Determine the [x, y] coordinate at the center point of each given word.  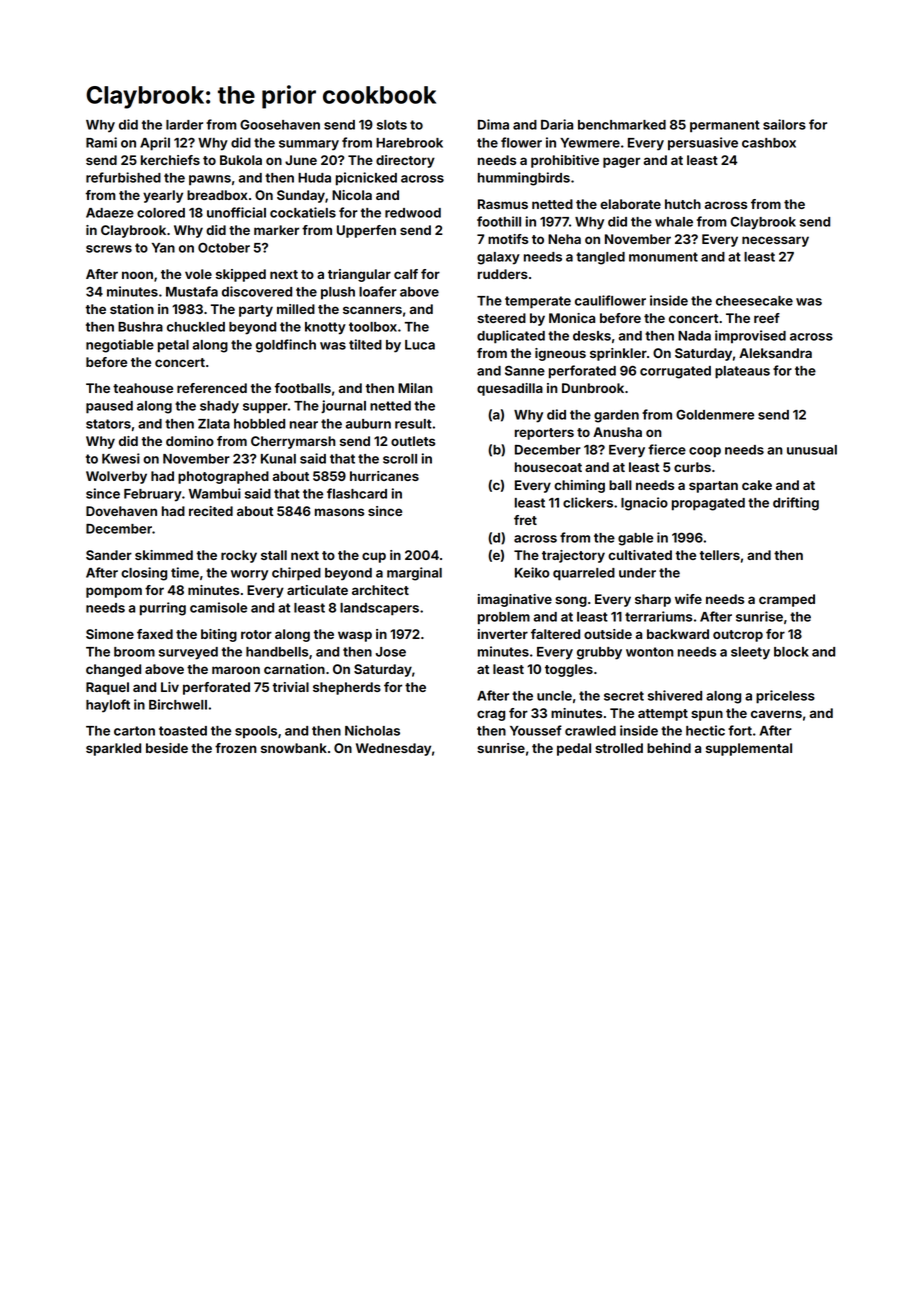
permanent [725, 126]
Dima [493, 124]
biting [219, 635]
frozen [236, 748]
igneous [560, 354]
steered [501, 318]
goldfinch [286, 346]
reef [767, 318]
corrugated [675, 372]
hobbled [259, 424]
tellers [719, 555]
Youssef [536, 730]
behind [669, 748]
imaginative [515, 600]
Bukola [241, 160]
